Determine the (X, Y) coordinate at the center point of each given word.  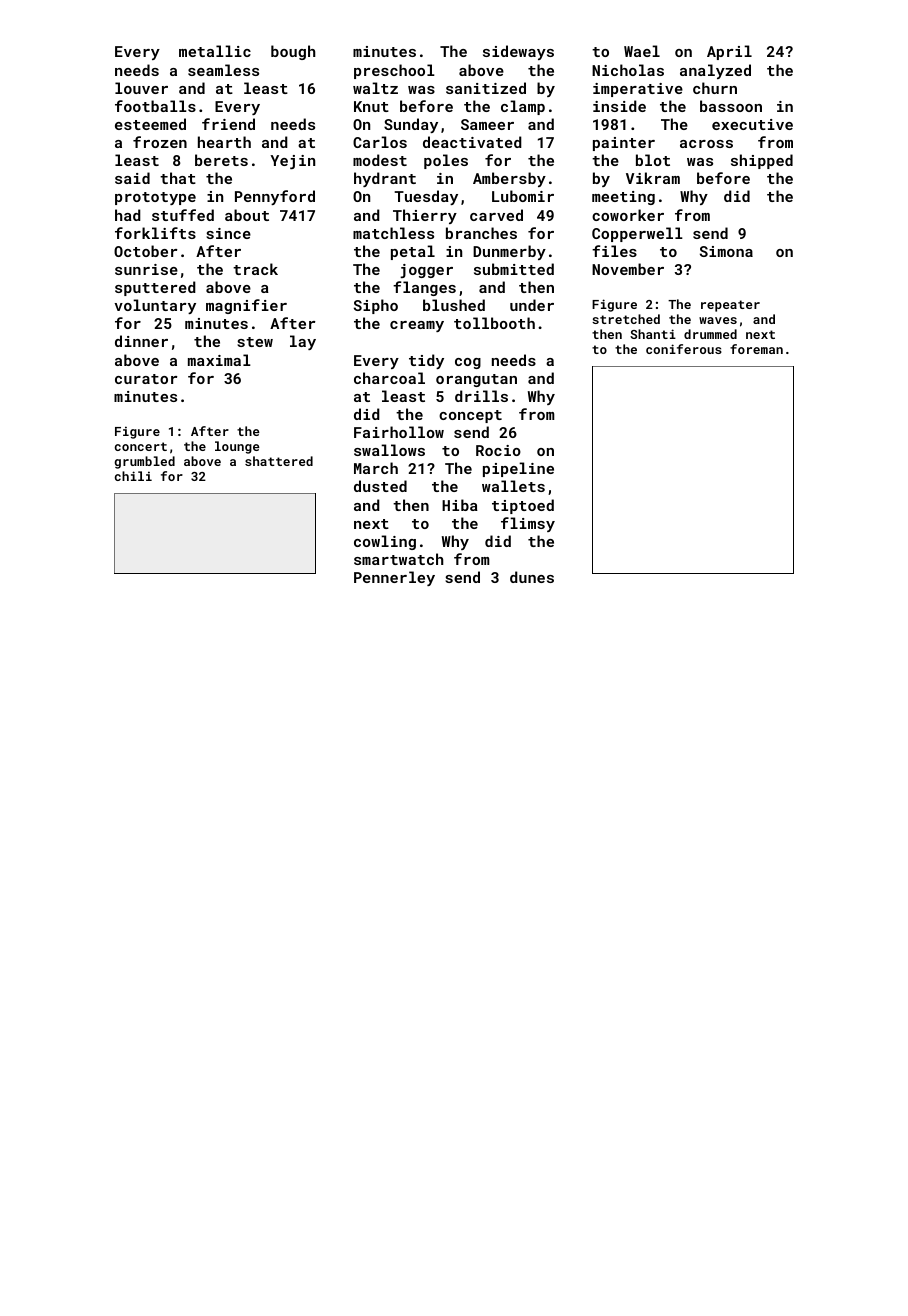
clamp (523, 107)
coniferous (684, 349)
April (729, 52)
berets (221, 160)
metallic (215, 51)
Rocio (498, 450)
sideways (518, 52)
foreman (756, 349)
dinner (141, 341)
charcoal (389, 378)
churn (715, 88)
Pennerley (394, 578)
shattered (279, 461)
